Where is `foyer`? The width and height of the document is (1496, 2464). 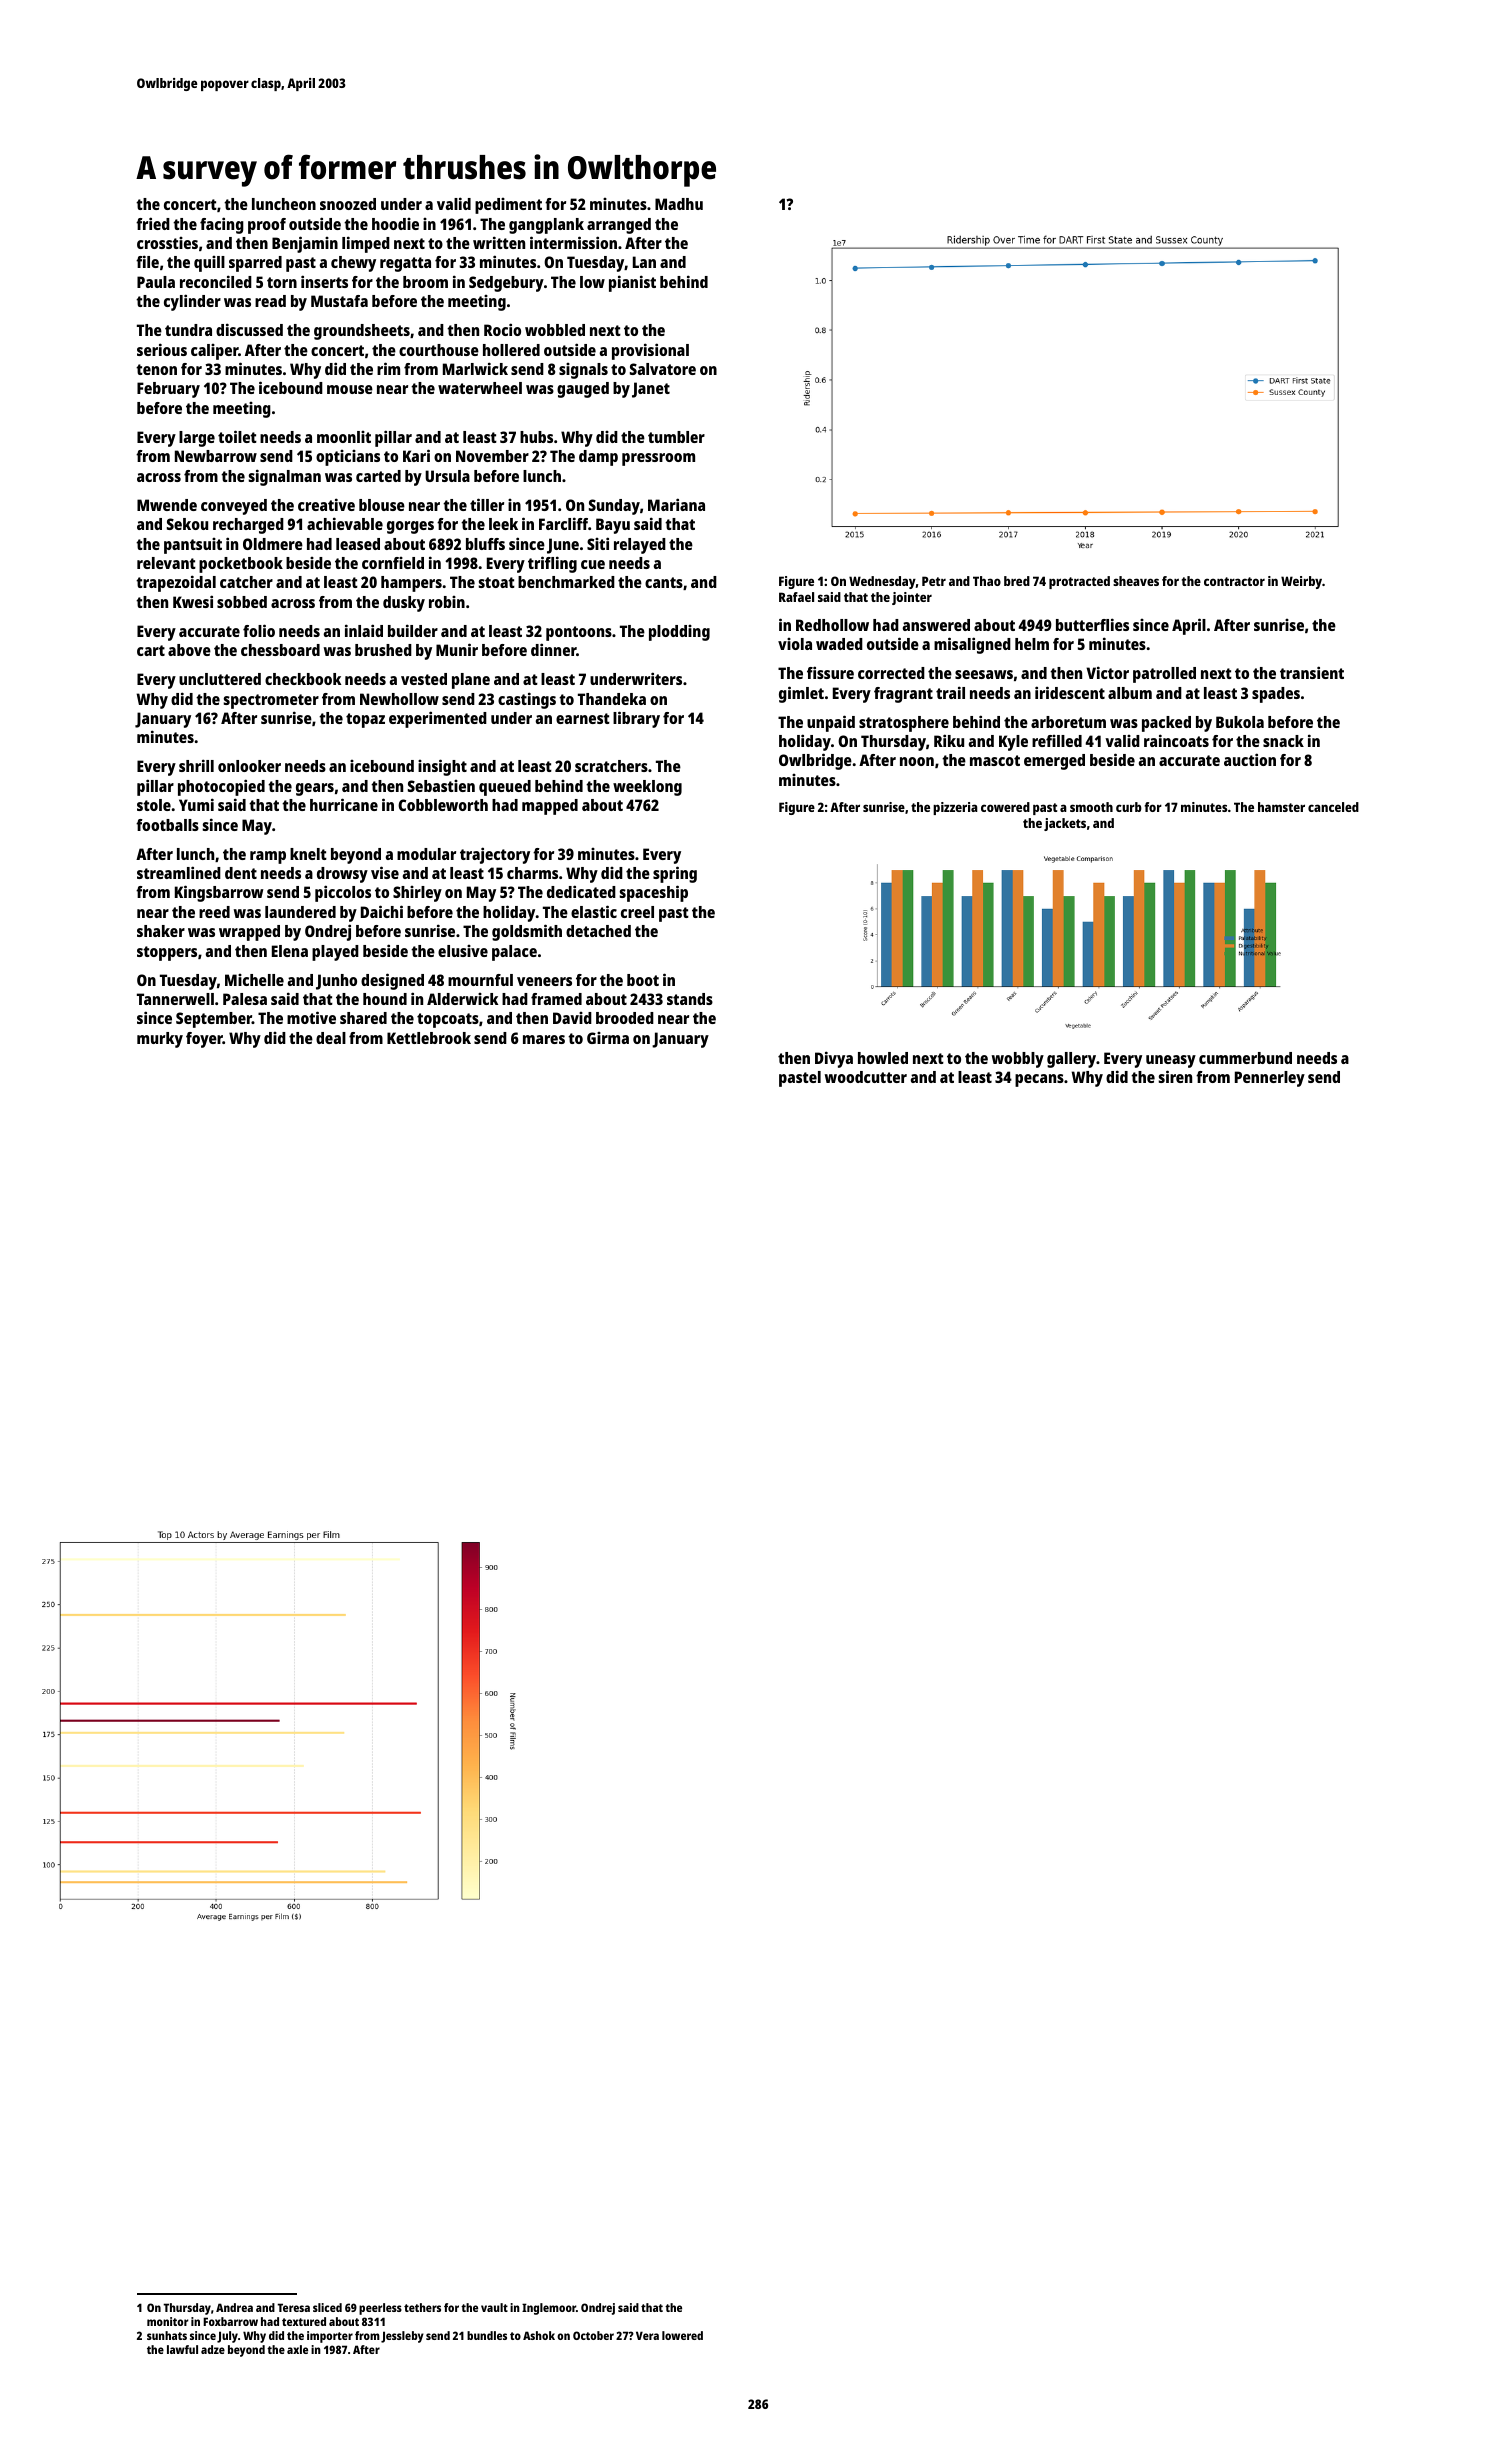 foyer is located at coordinates (204, 1040).
